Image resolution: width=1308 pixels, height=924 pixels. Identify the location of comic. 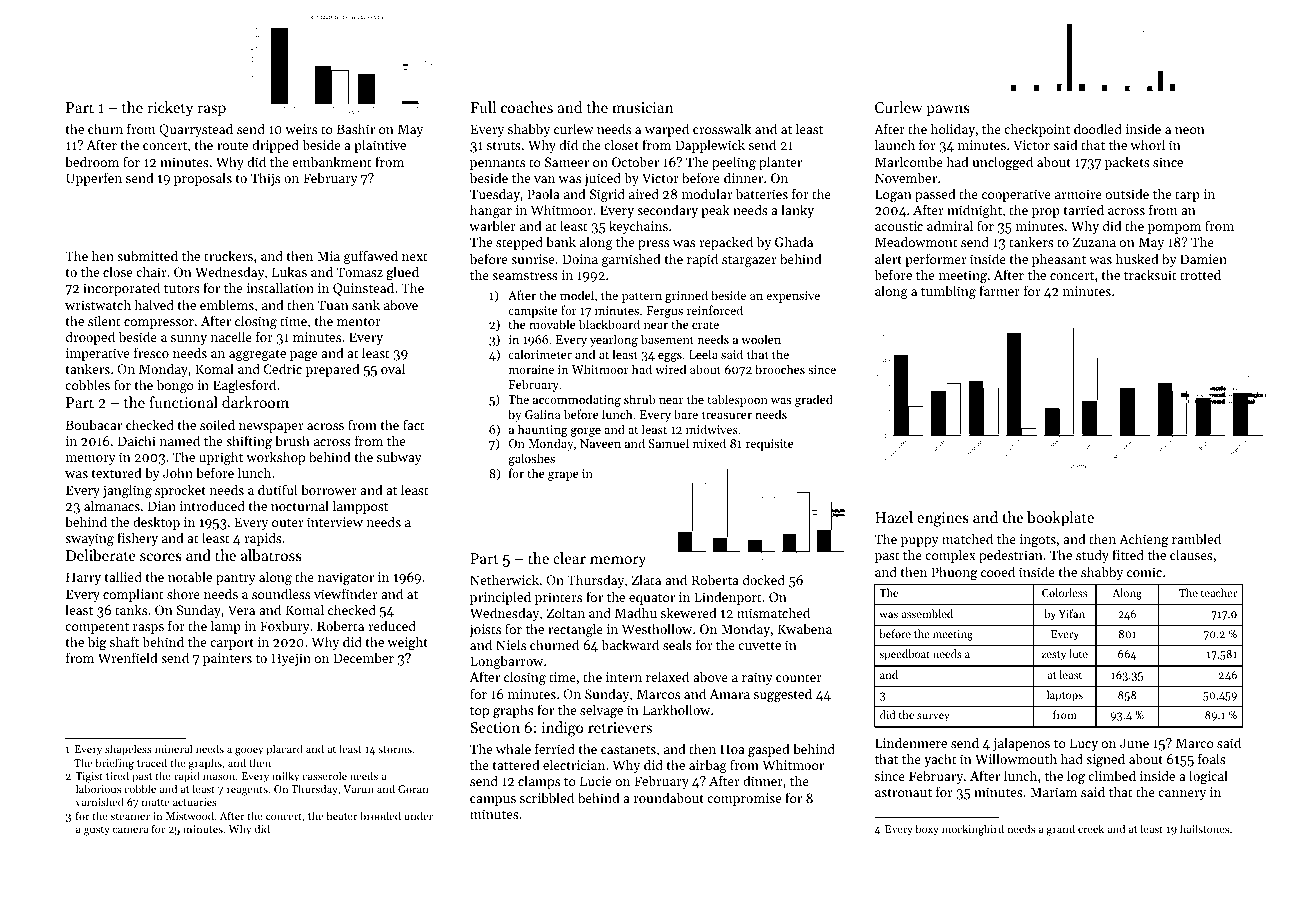
(1144, 572).
